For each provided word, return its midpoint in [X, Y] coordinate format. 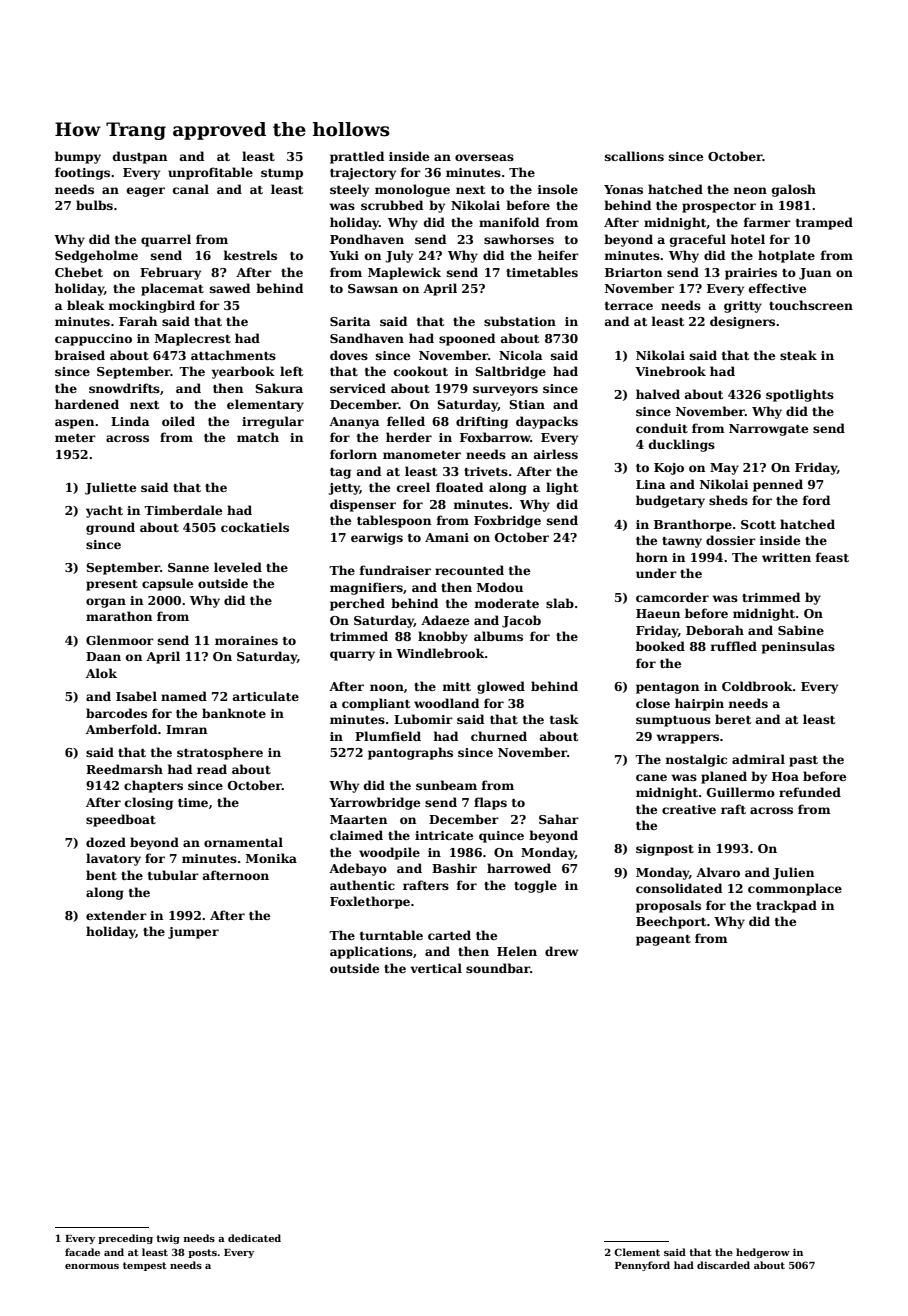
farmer [767, 222]
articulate [266, 696]
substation [520, 321]
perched [357, 604]
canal [191, 189]
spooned [467, 339]
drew [561, 951]
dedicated [254, 1238]
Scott [758, 524]
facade [82, 1252]
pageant [663, 940]
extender [116, 915]
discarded [723, 1265]
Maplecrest [193, 339]
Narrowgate [768, 430]
